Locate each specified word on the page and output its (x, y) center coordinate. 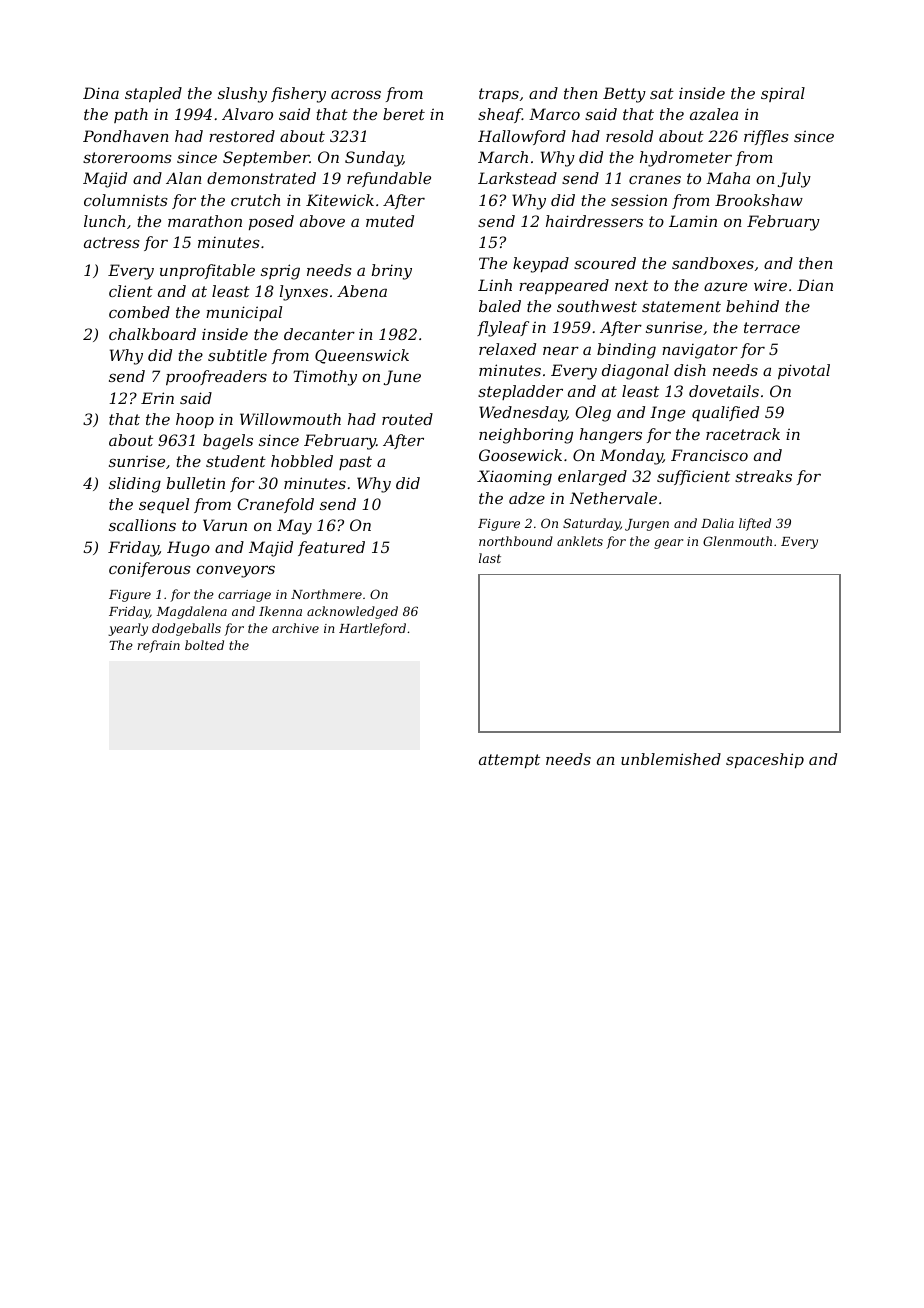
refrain (158, 646)
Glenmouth (737, 541)
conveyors (235, 571)
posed (271, 222)
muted (390, 221)
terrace (772, 327)
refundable (389, 179)
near (561, 350)
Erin (157, 398)
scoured (605, 263)
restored (242, 136)
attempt (509, 761)
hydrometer (686, 159)
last (490, 558)
